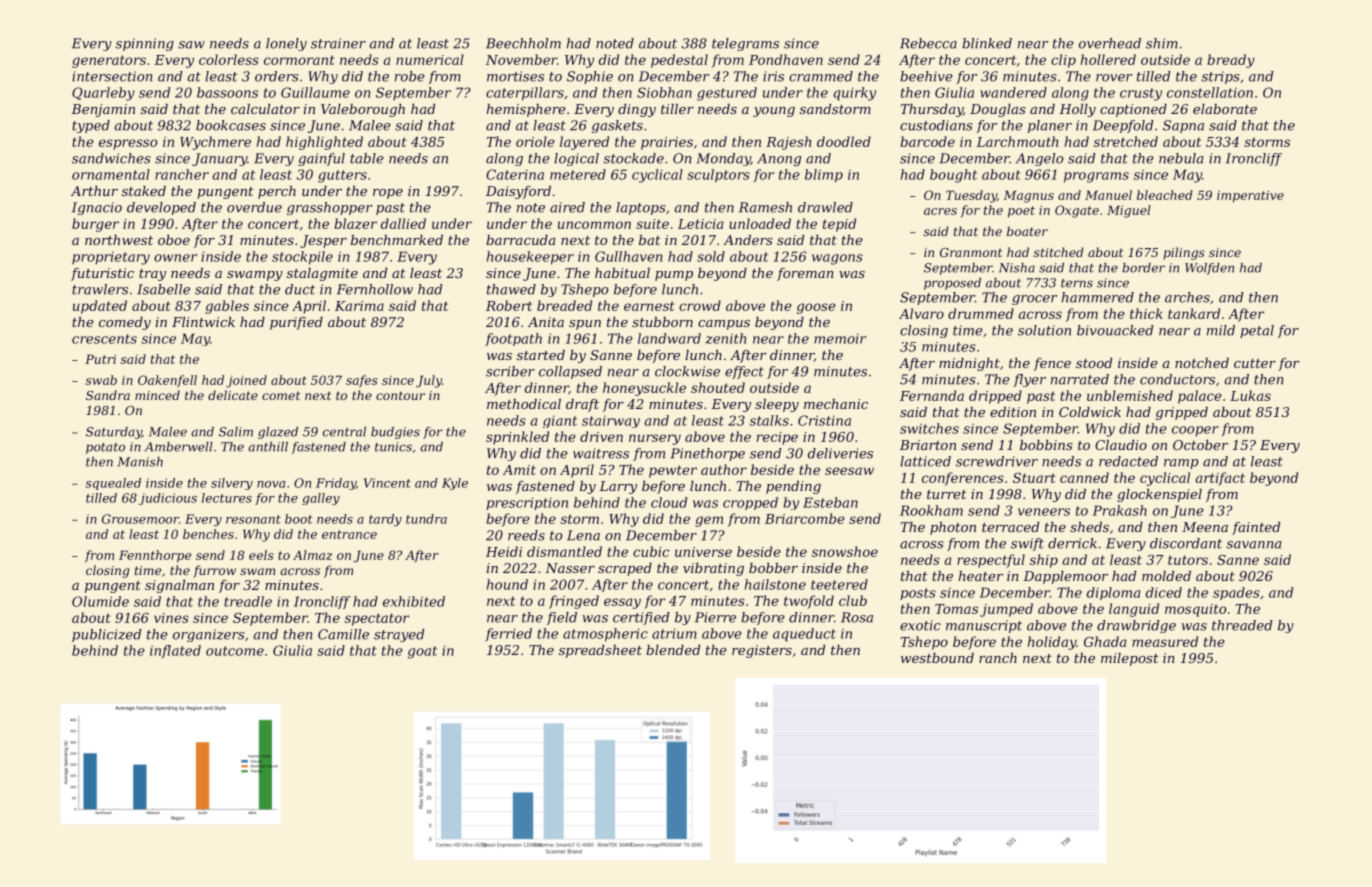 This image has height=887, width=1372. What do you see at coordinates (1221, 330) in the image?
I see `mild` at bounding box center [1221, 330].
